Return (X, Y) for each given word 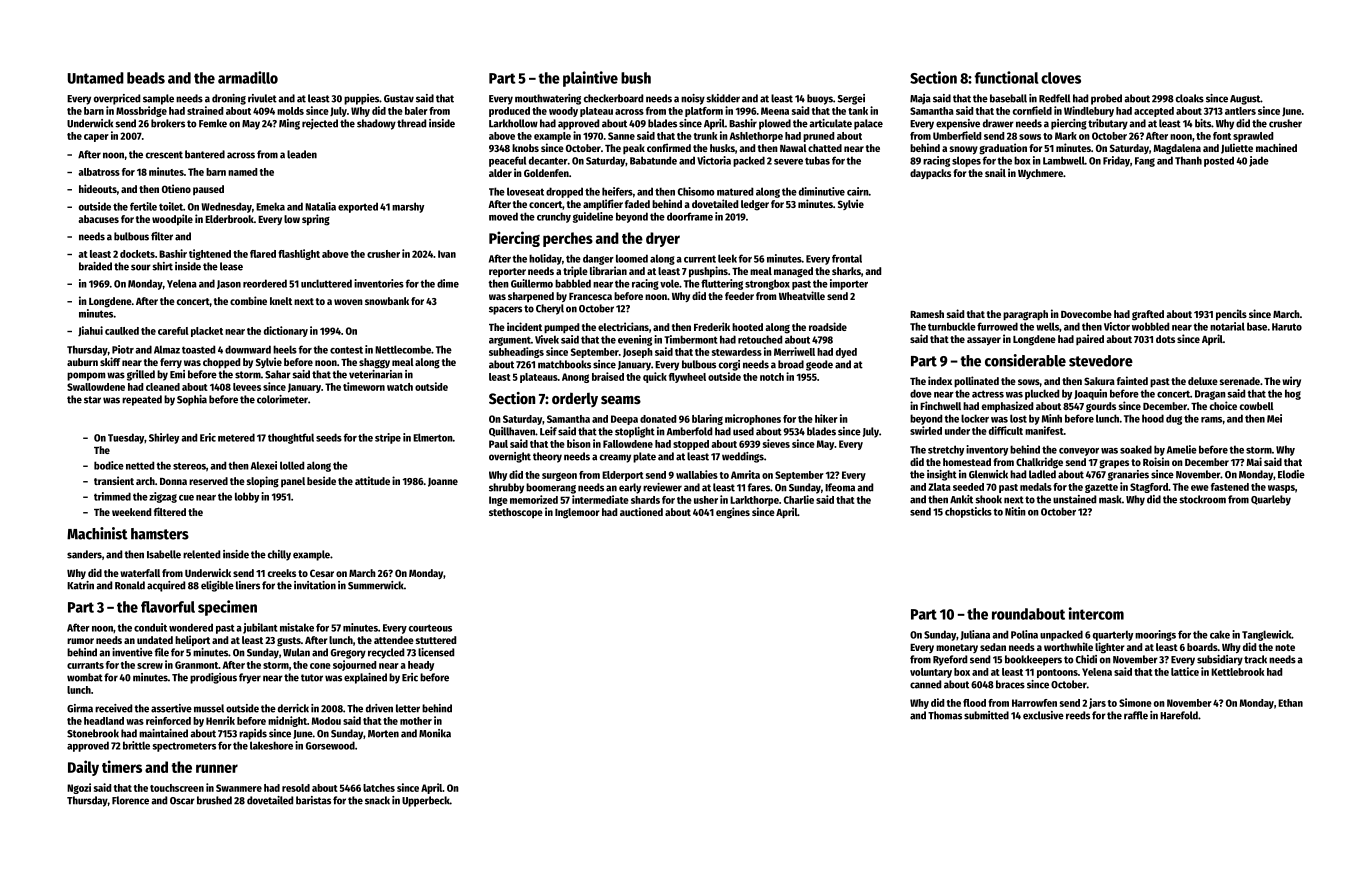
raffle (1136, 715)
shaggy (374, 363)
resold (296, 788)
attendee (394, 640)
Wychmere (1040, 174)
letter (408, 708)
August (1245, 100)
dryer (663, 239)
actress (988, 394)
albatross (99, 172)
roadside (828, 326)
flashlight (299, 254)
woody (563, 112)
